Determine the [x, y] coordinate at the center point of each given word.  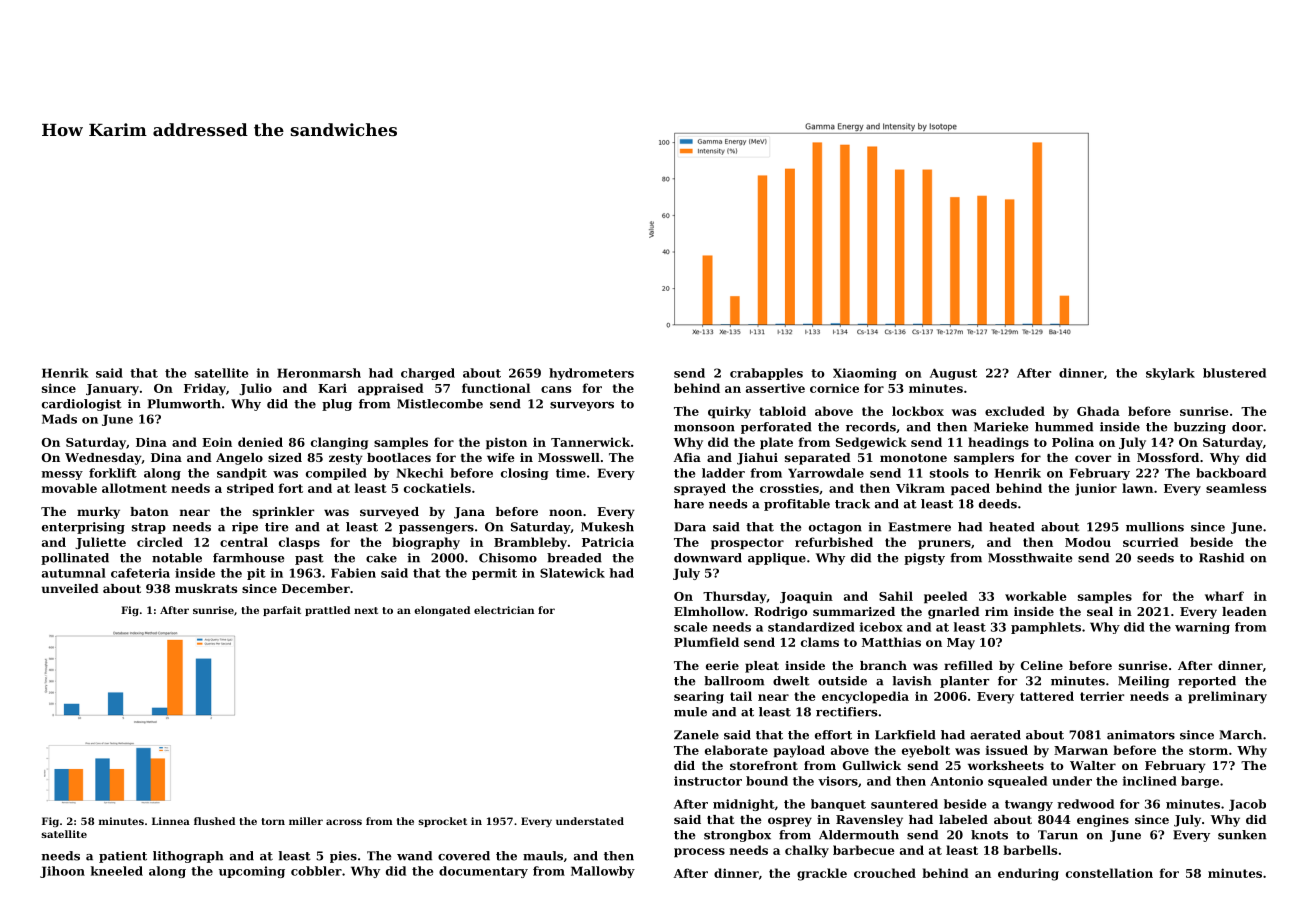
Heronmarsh [319, 373]
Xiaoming [865, 374]
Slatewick [572, 573]
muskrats [206, 588]
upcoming [252, 872]
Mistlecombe [440, 404]
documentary [483, 872]
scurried [1151, 542]
